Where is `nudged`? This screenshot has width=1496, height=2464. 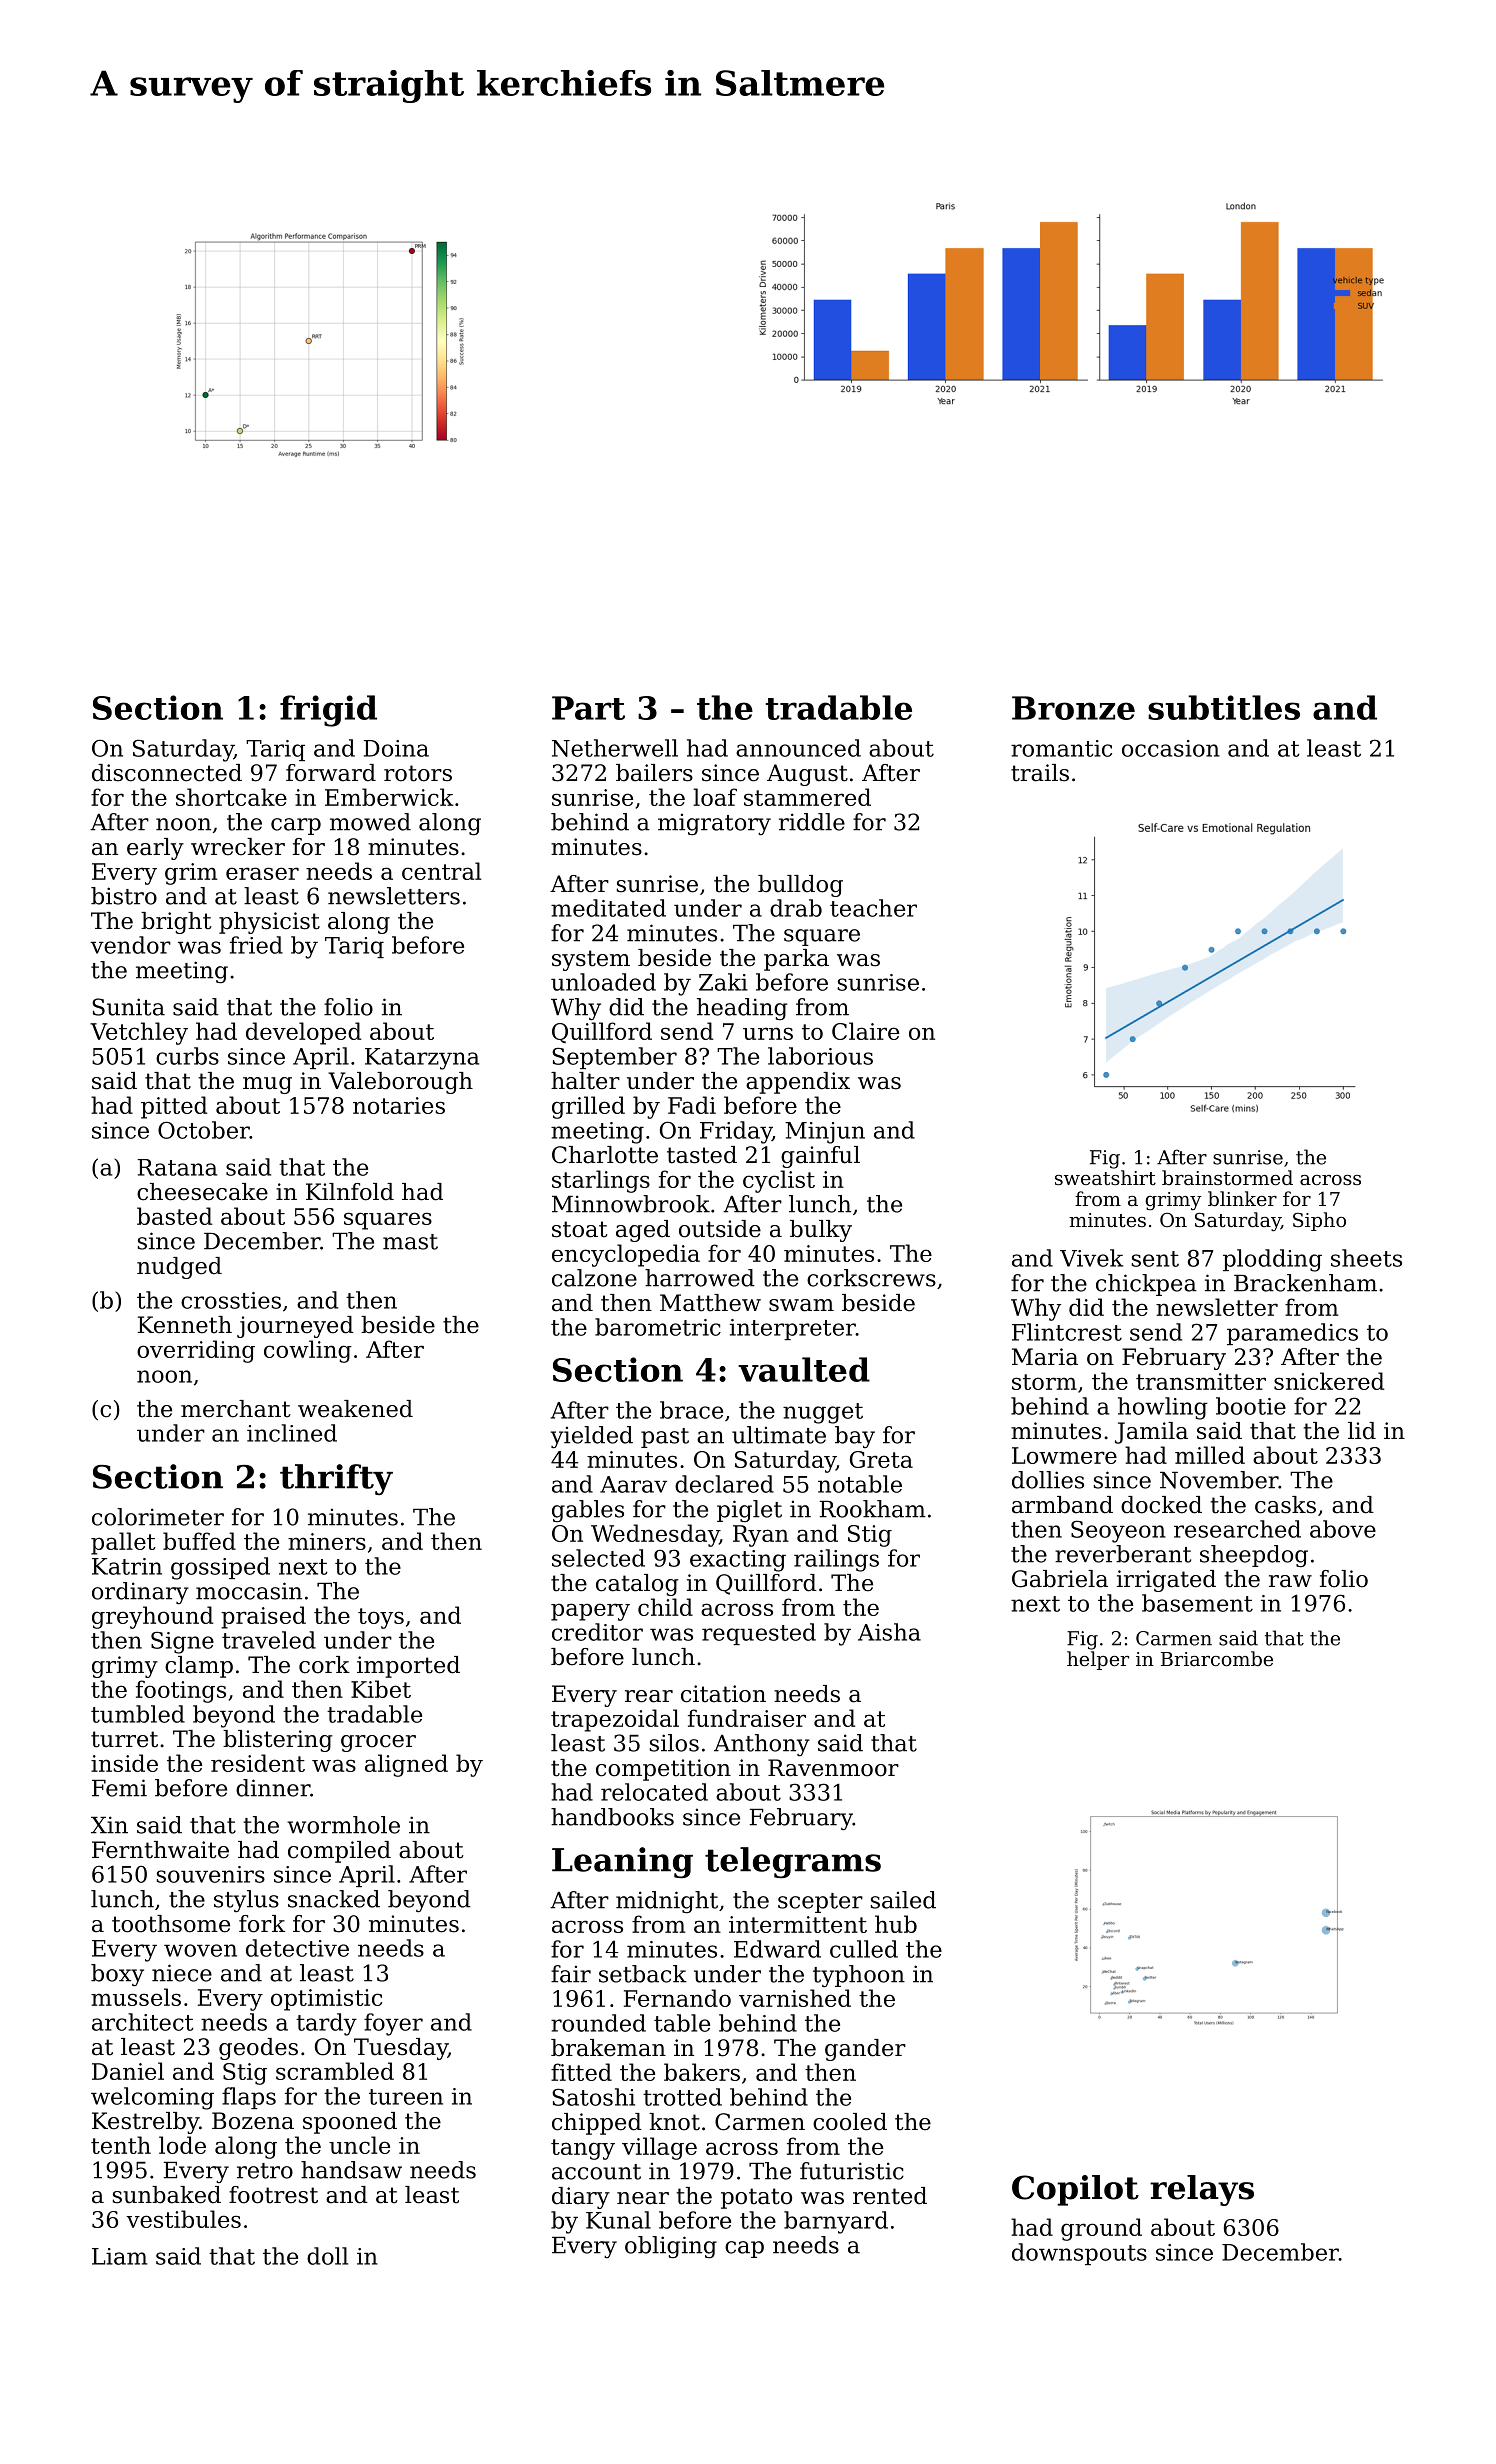
nudged is located at coordinates (179, 1268).
